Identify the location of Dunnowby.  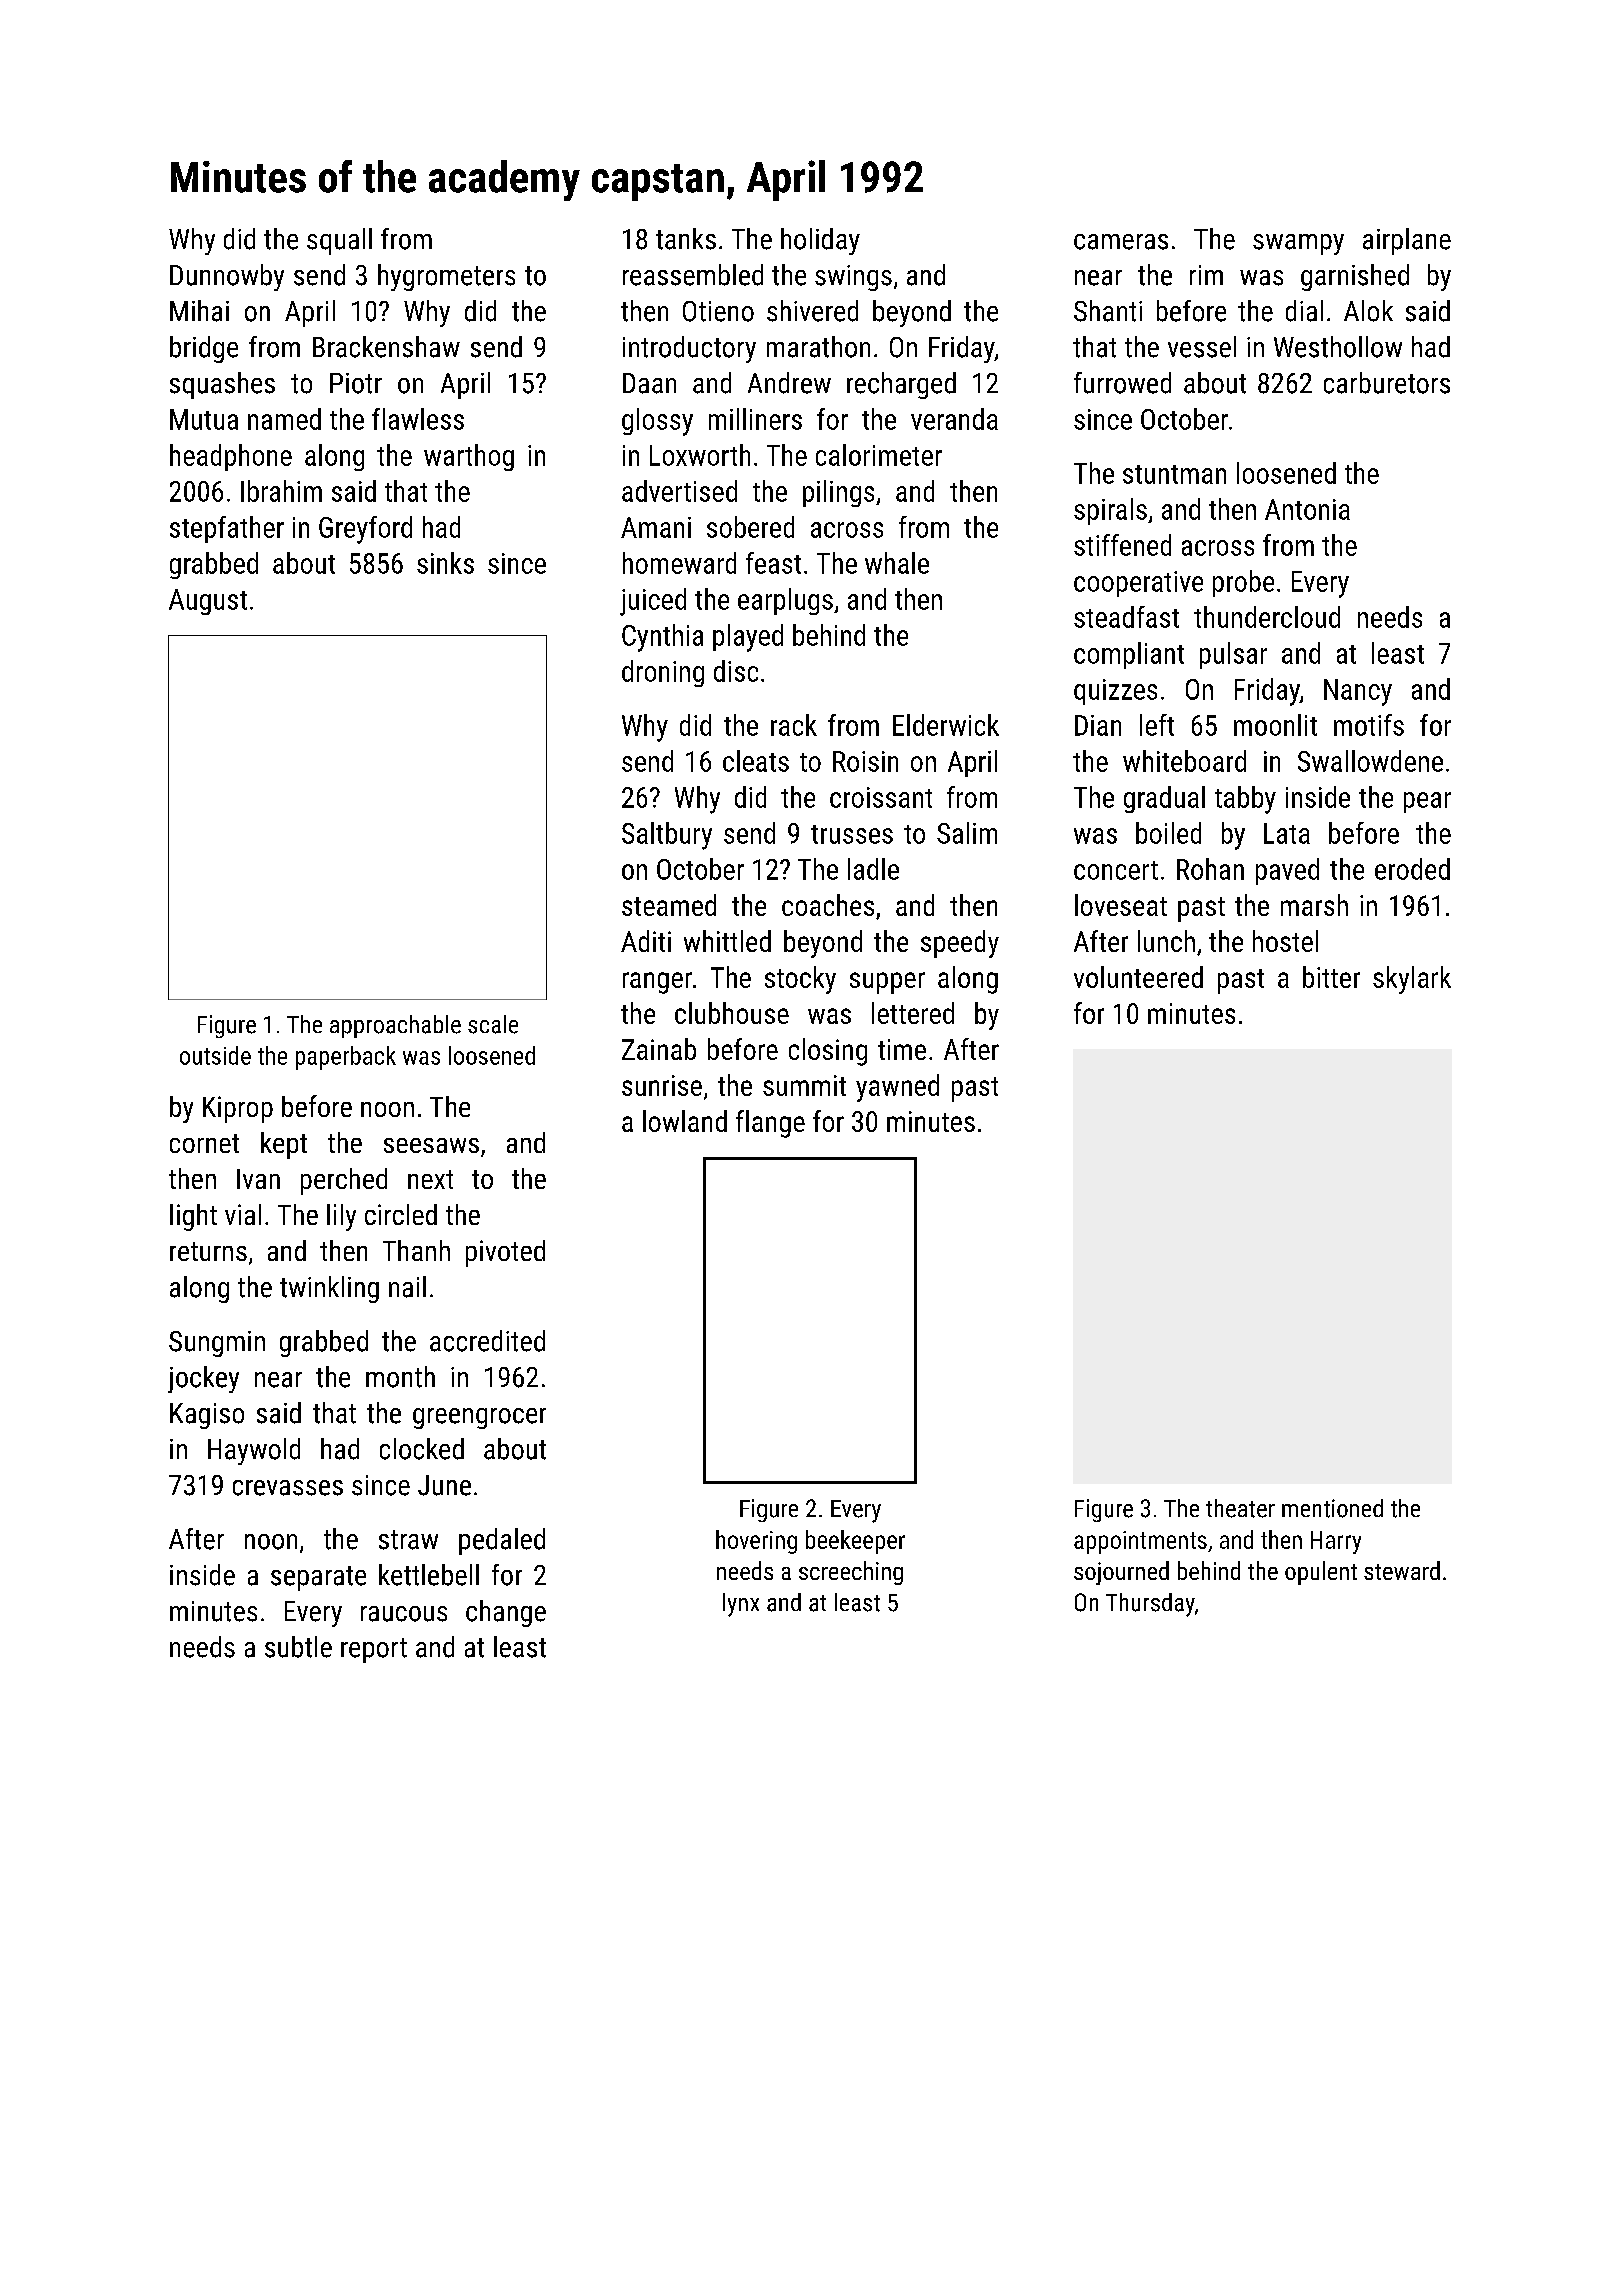
(227, 277).
